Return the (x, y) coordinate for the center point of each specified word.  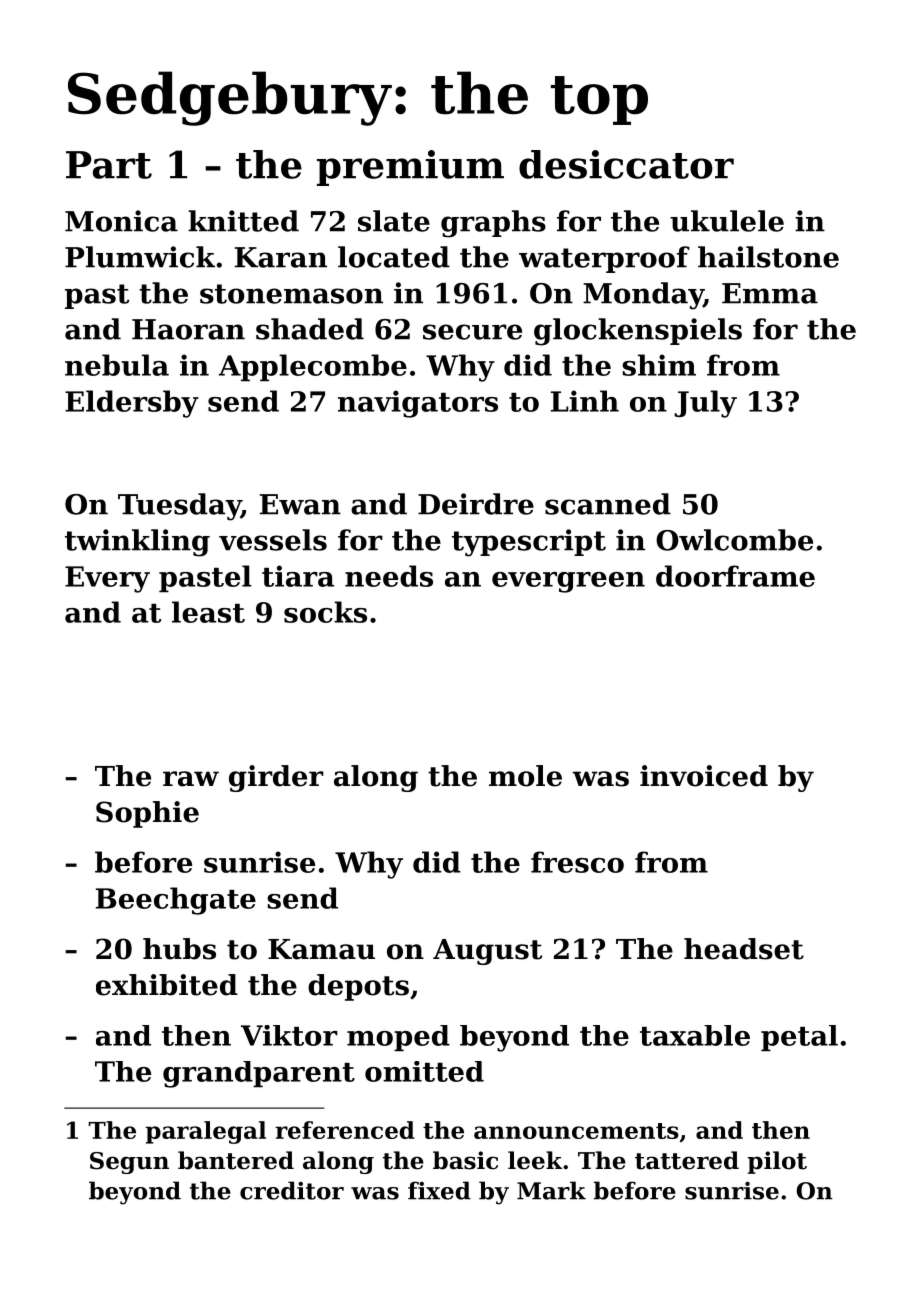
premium (410, 168)
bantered (236, 1160)
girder (276, 778)
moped (398, 1038)
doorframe (735, 576)
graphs (493, 224)
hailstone (768, 257)
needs (389, 576)
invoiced (704, 776)
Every (107, 579)
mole (525, 776)
